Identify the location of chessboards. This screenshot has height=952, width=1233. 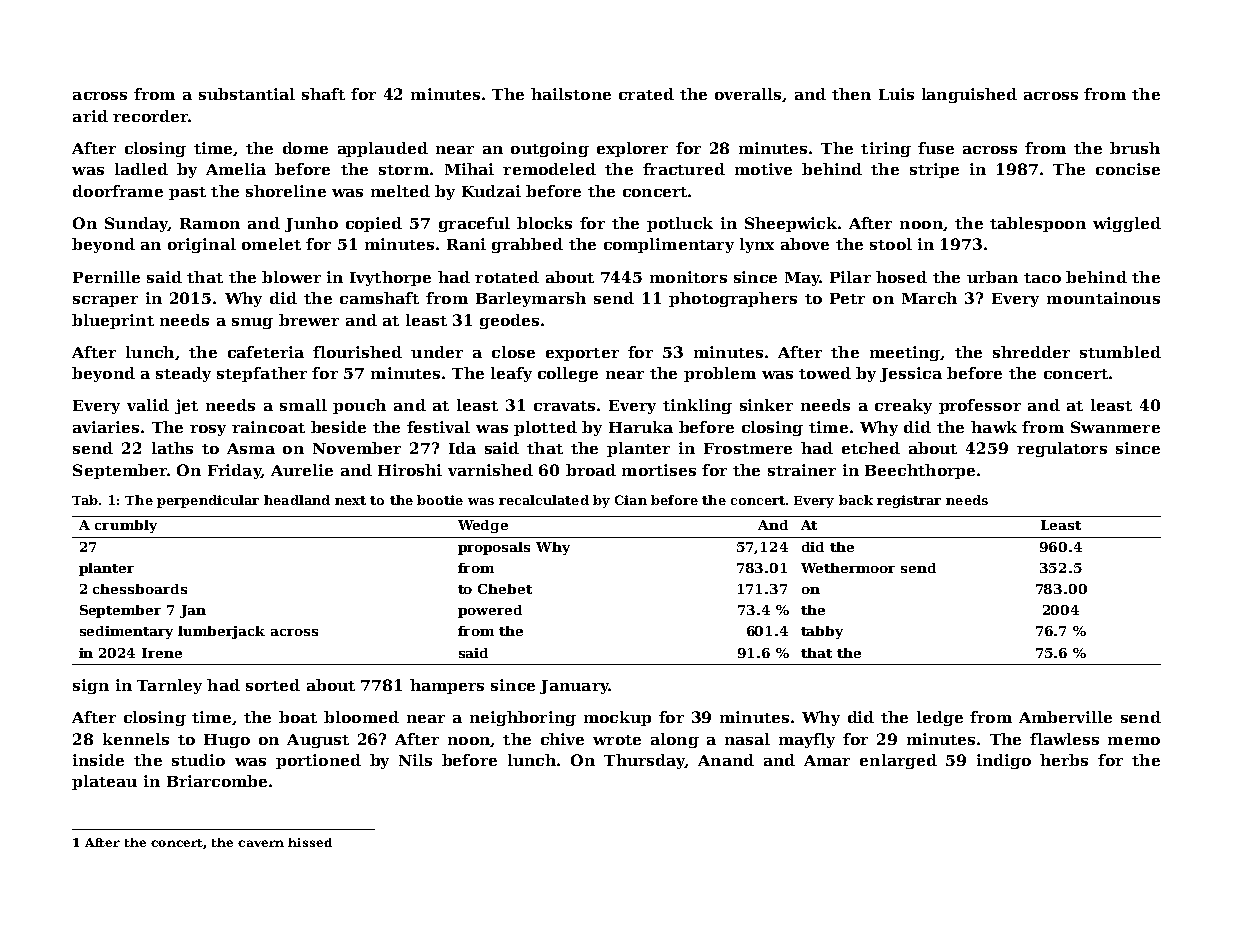
(140, 589).
